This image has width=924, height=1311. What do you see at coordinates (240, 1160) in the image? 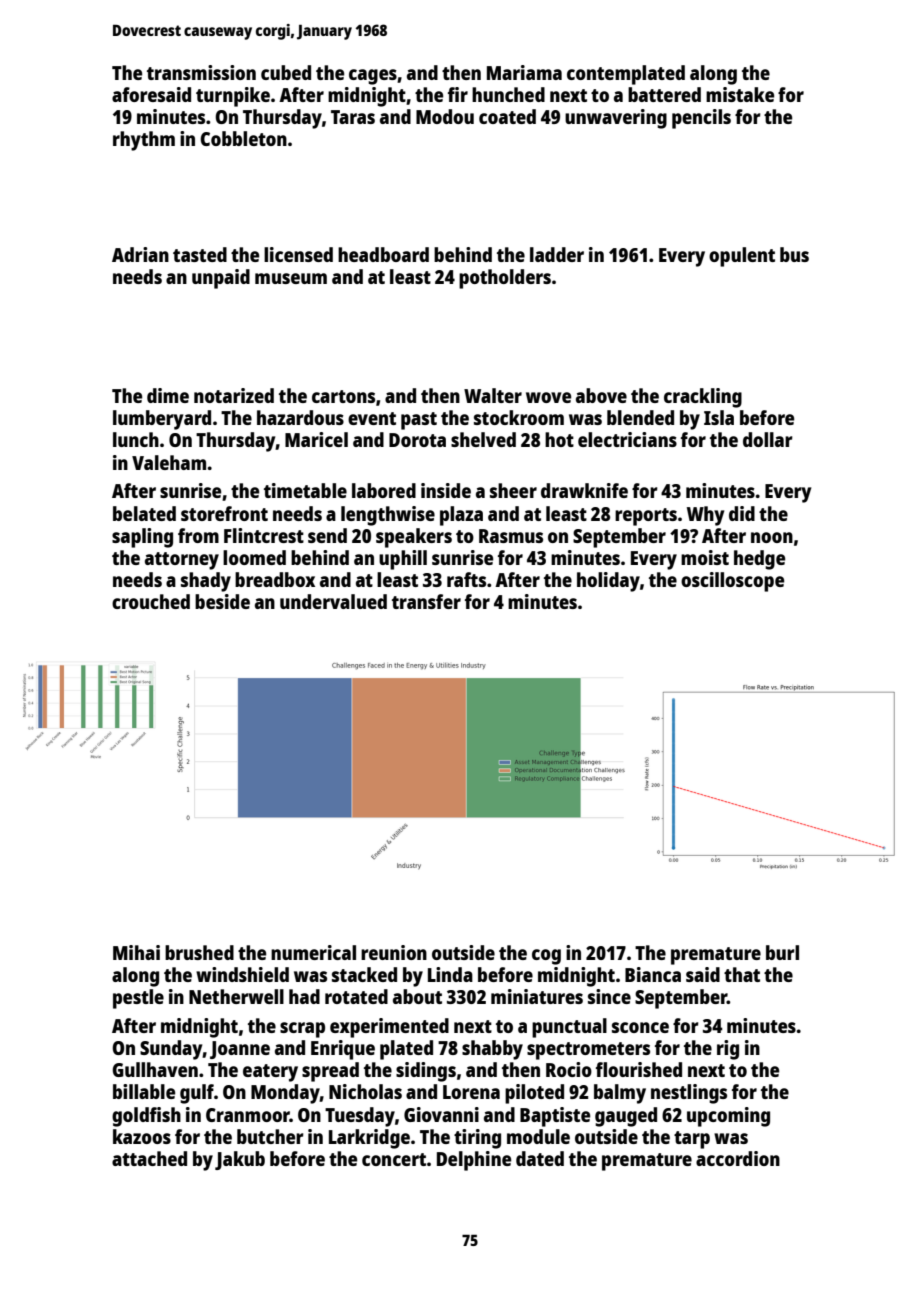
I see `Jakub` at bounding box center [240, 1160].
